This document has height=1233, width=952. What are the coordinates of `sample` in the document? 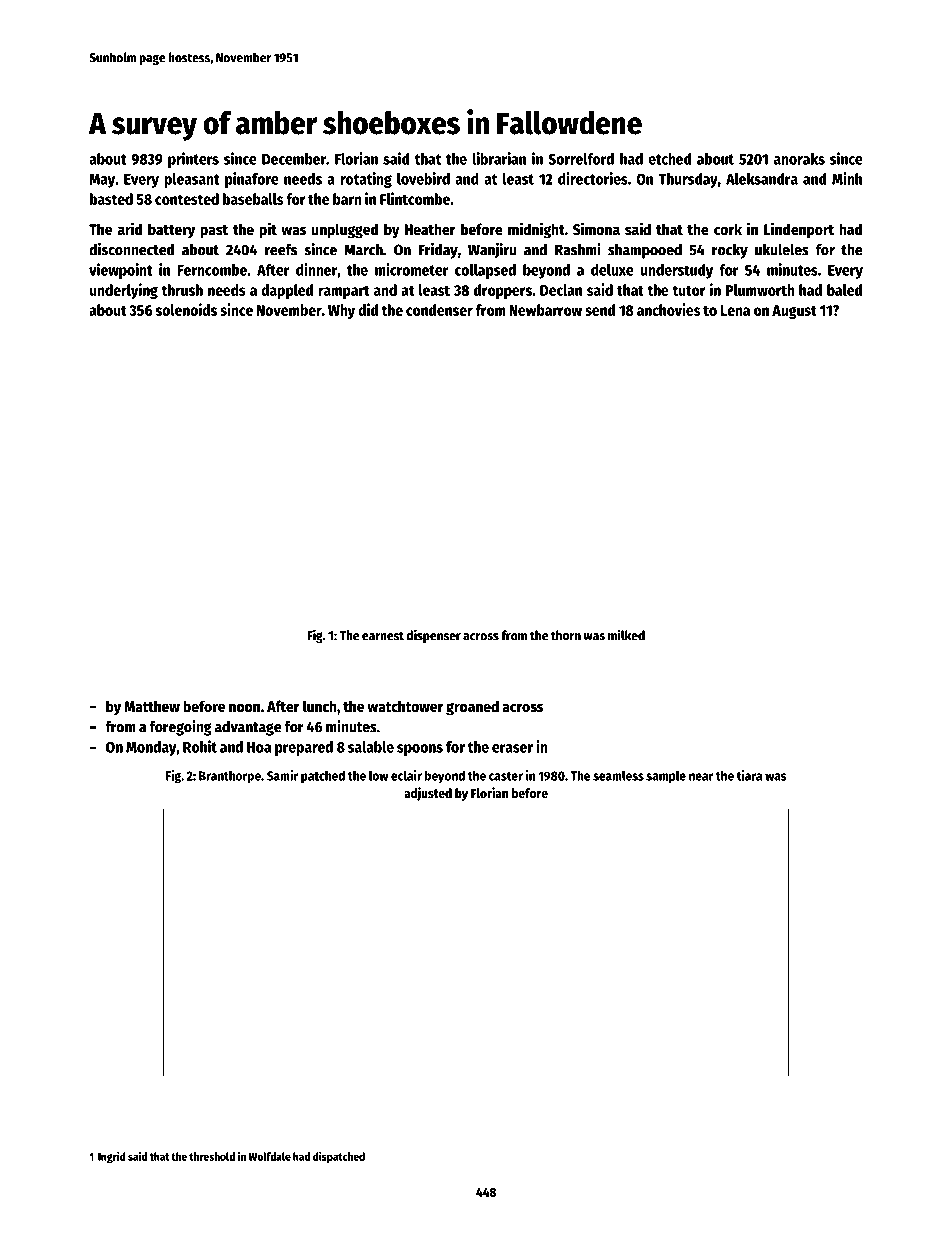 It's located at (666, 777).
